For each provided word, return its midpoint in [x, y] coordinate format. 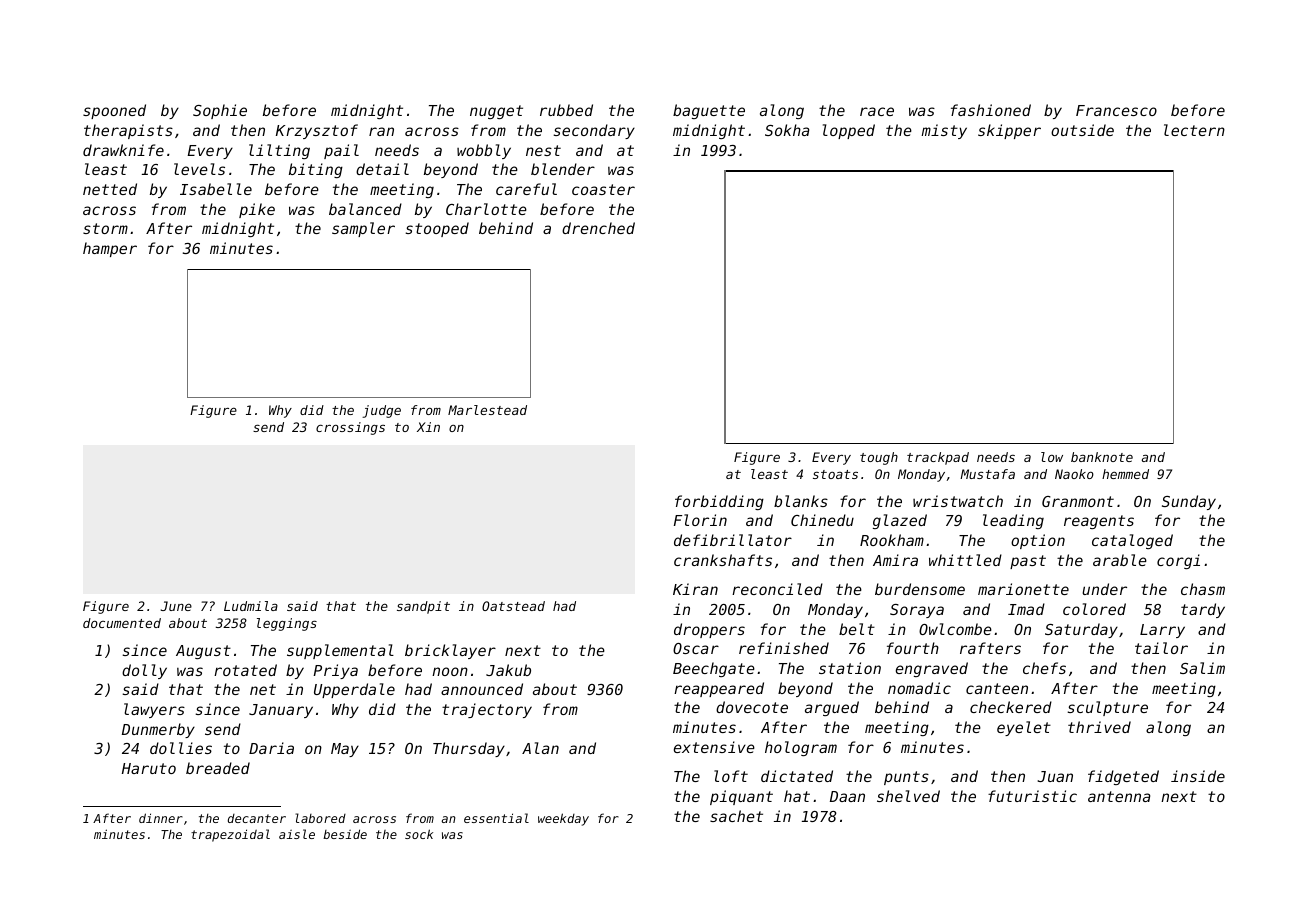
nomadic [919, 688]
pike [257, 210]
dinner [161, 818]
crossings [350, 428]
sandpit [423, 607]
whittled [965, 560]
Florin [700, 520]
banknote [1102, 457]
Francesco [1116, 110]
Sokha [787, 130]
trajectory [487, 710]
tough [879, 458]
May [345, 750]
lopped [849, 131]
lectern [1194, 130]
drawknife [123, 150]
